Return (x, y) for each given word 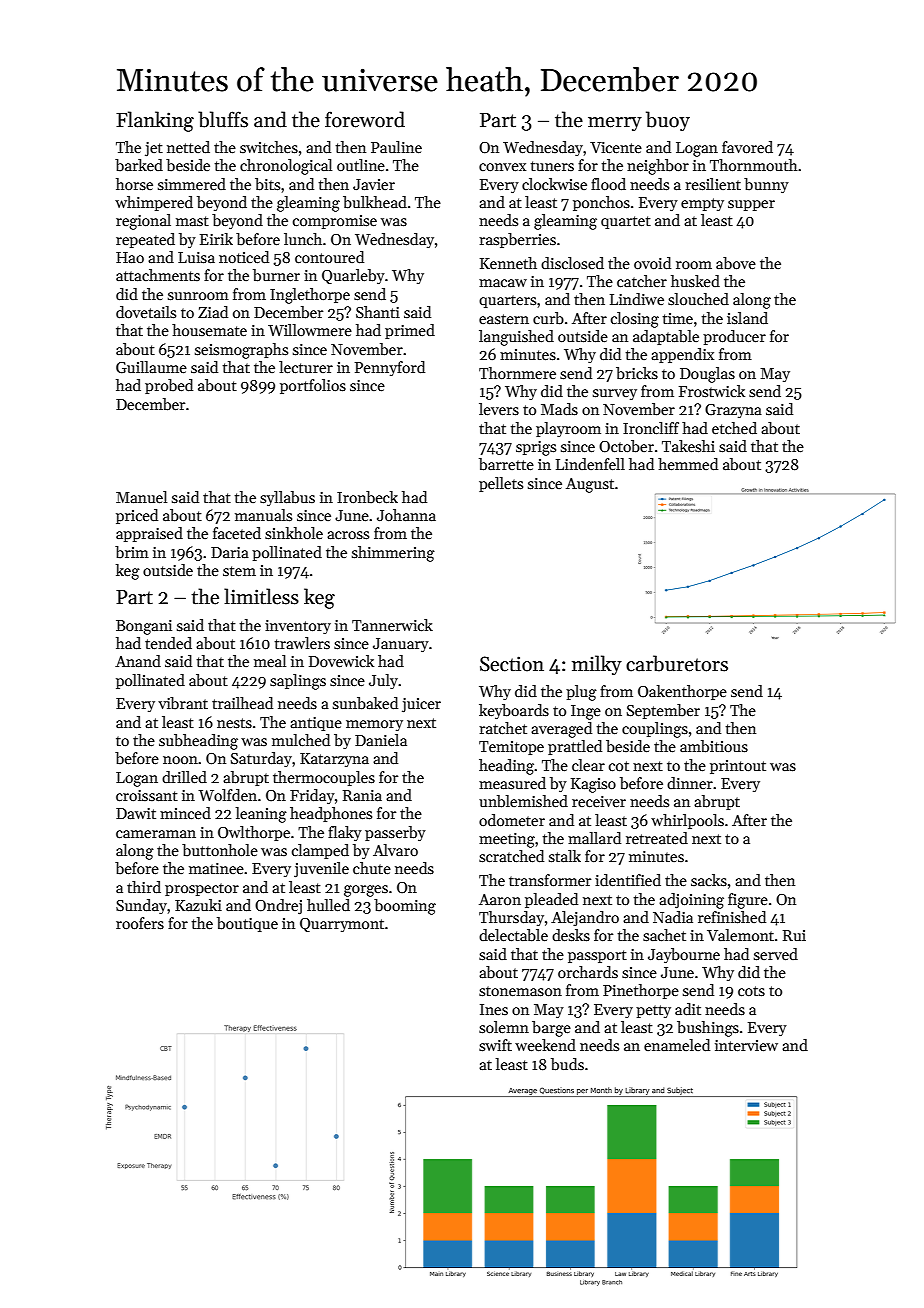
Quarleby (353, 276)
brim (132, 552)
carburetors (677, 663)
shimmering (393, 554)
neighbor (658, 167)
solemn (504, 1027)
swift (495, 1045)
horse (134, 184)
